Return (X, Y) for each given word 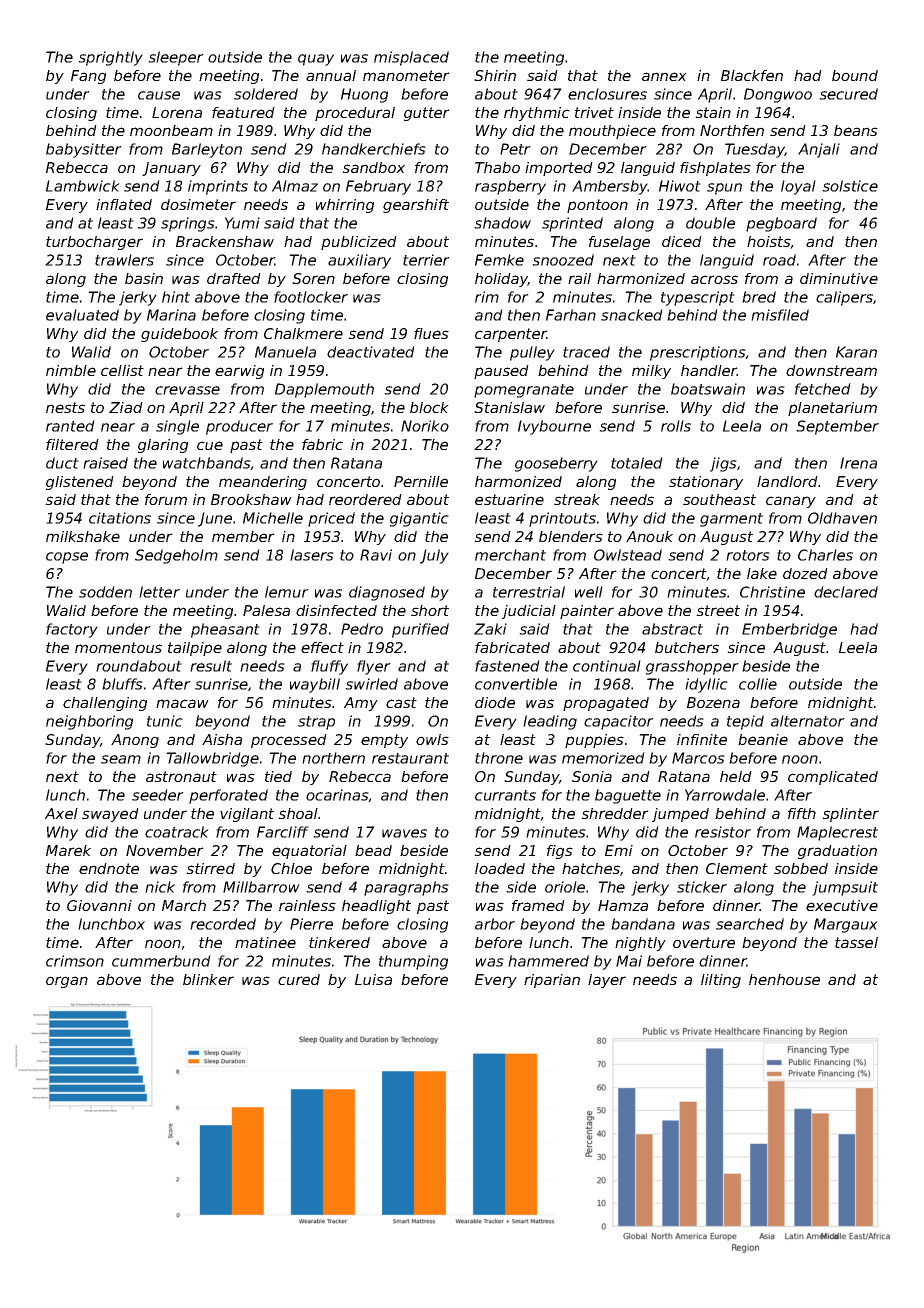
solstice (850, 186)
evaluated (82, 315)
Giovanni (99, 905)
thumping (413, 962)
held (736, 776)
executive (842, 905)
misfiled (780, 315)
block (429, 407)
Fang (88, 77)
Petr (515, 149)
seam (121, 759)
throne (499, 758)
